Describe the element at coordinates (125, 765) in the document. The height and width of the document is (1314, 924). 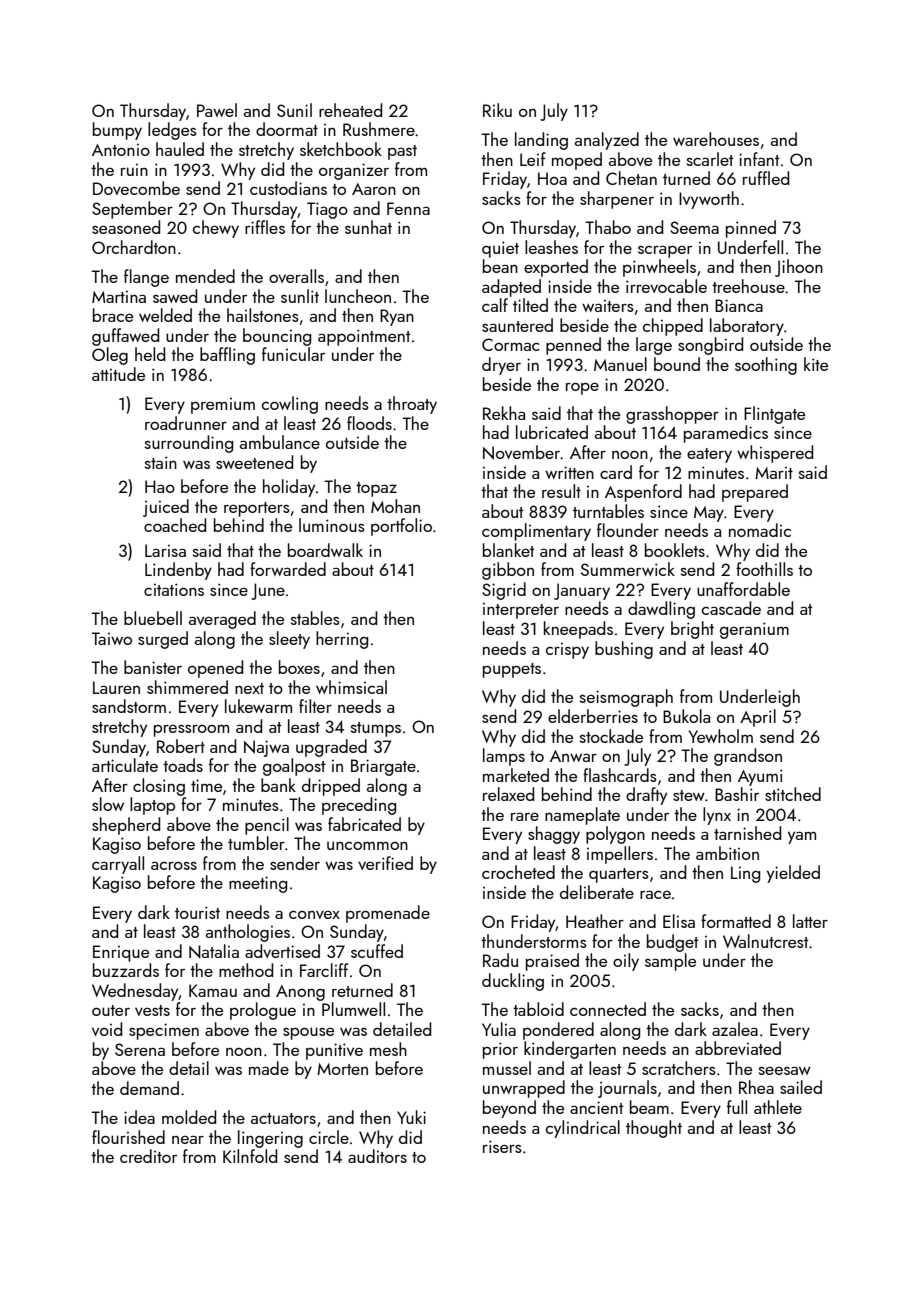
I see `articulate` at that location.
